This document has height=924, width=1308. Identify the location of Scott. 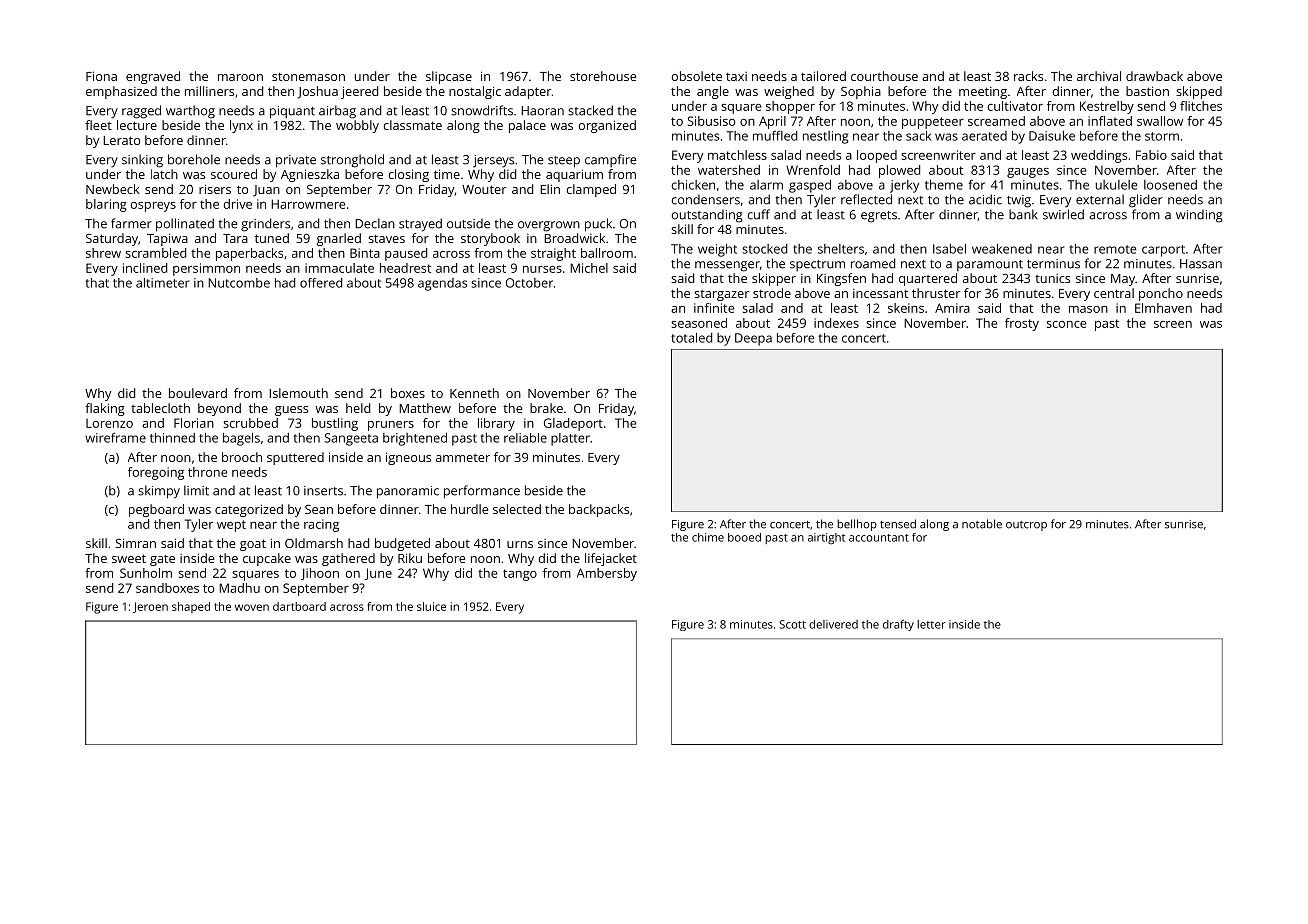
(792, 624).
